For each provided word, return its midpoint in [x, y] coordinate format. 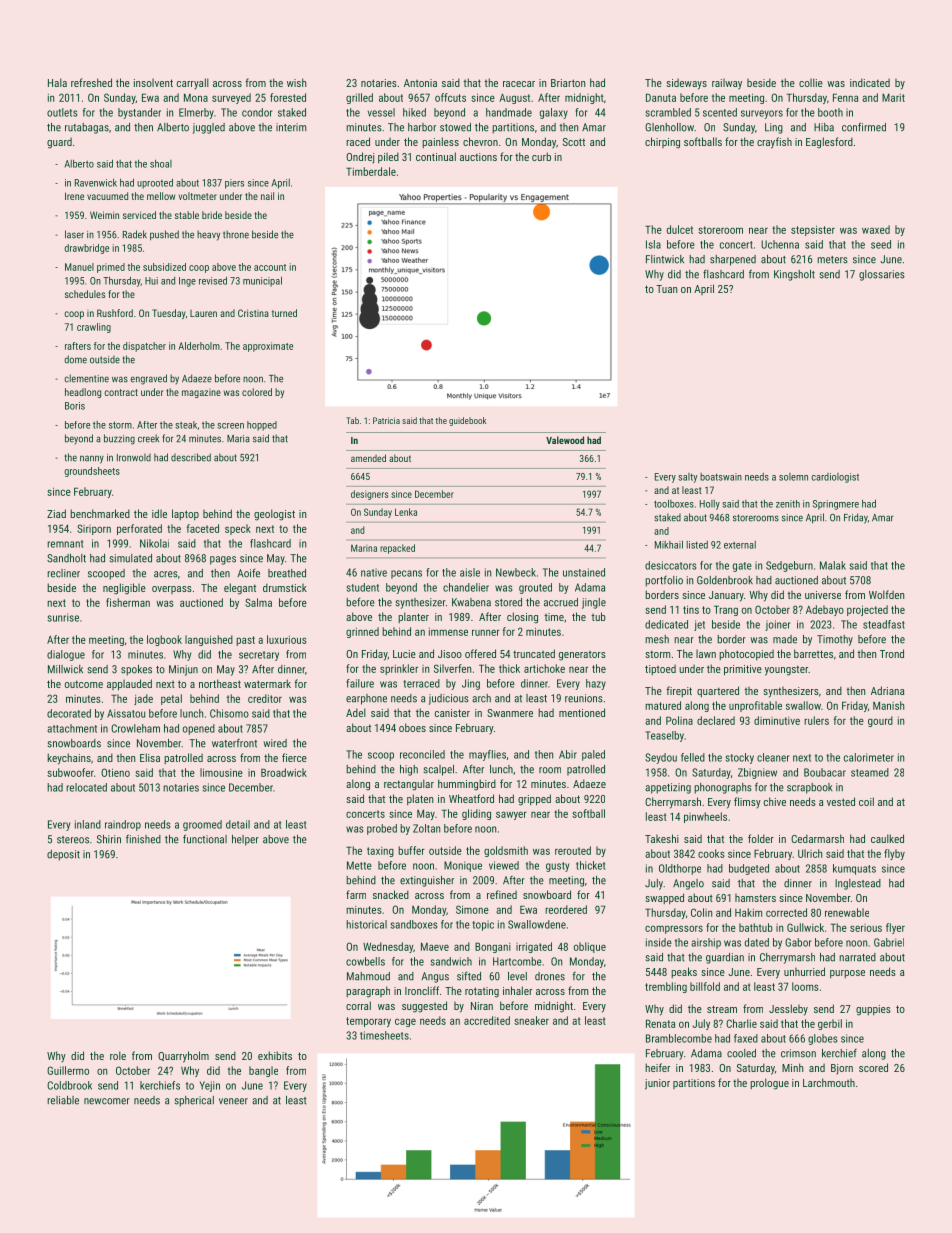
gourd [880, 721]
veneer [233, 1101]
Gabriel [889, 942]
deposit [63, 855]
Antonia [420, 83]
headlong [83, 393]
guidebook [467, 421]
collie [811, 82]
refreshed [91, 82]
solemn [793, 477]
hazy [596, 684]
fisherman [128, 602]
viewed [504, 865]
